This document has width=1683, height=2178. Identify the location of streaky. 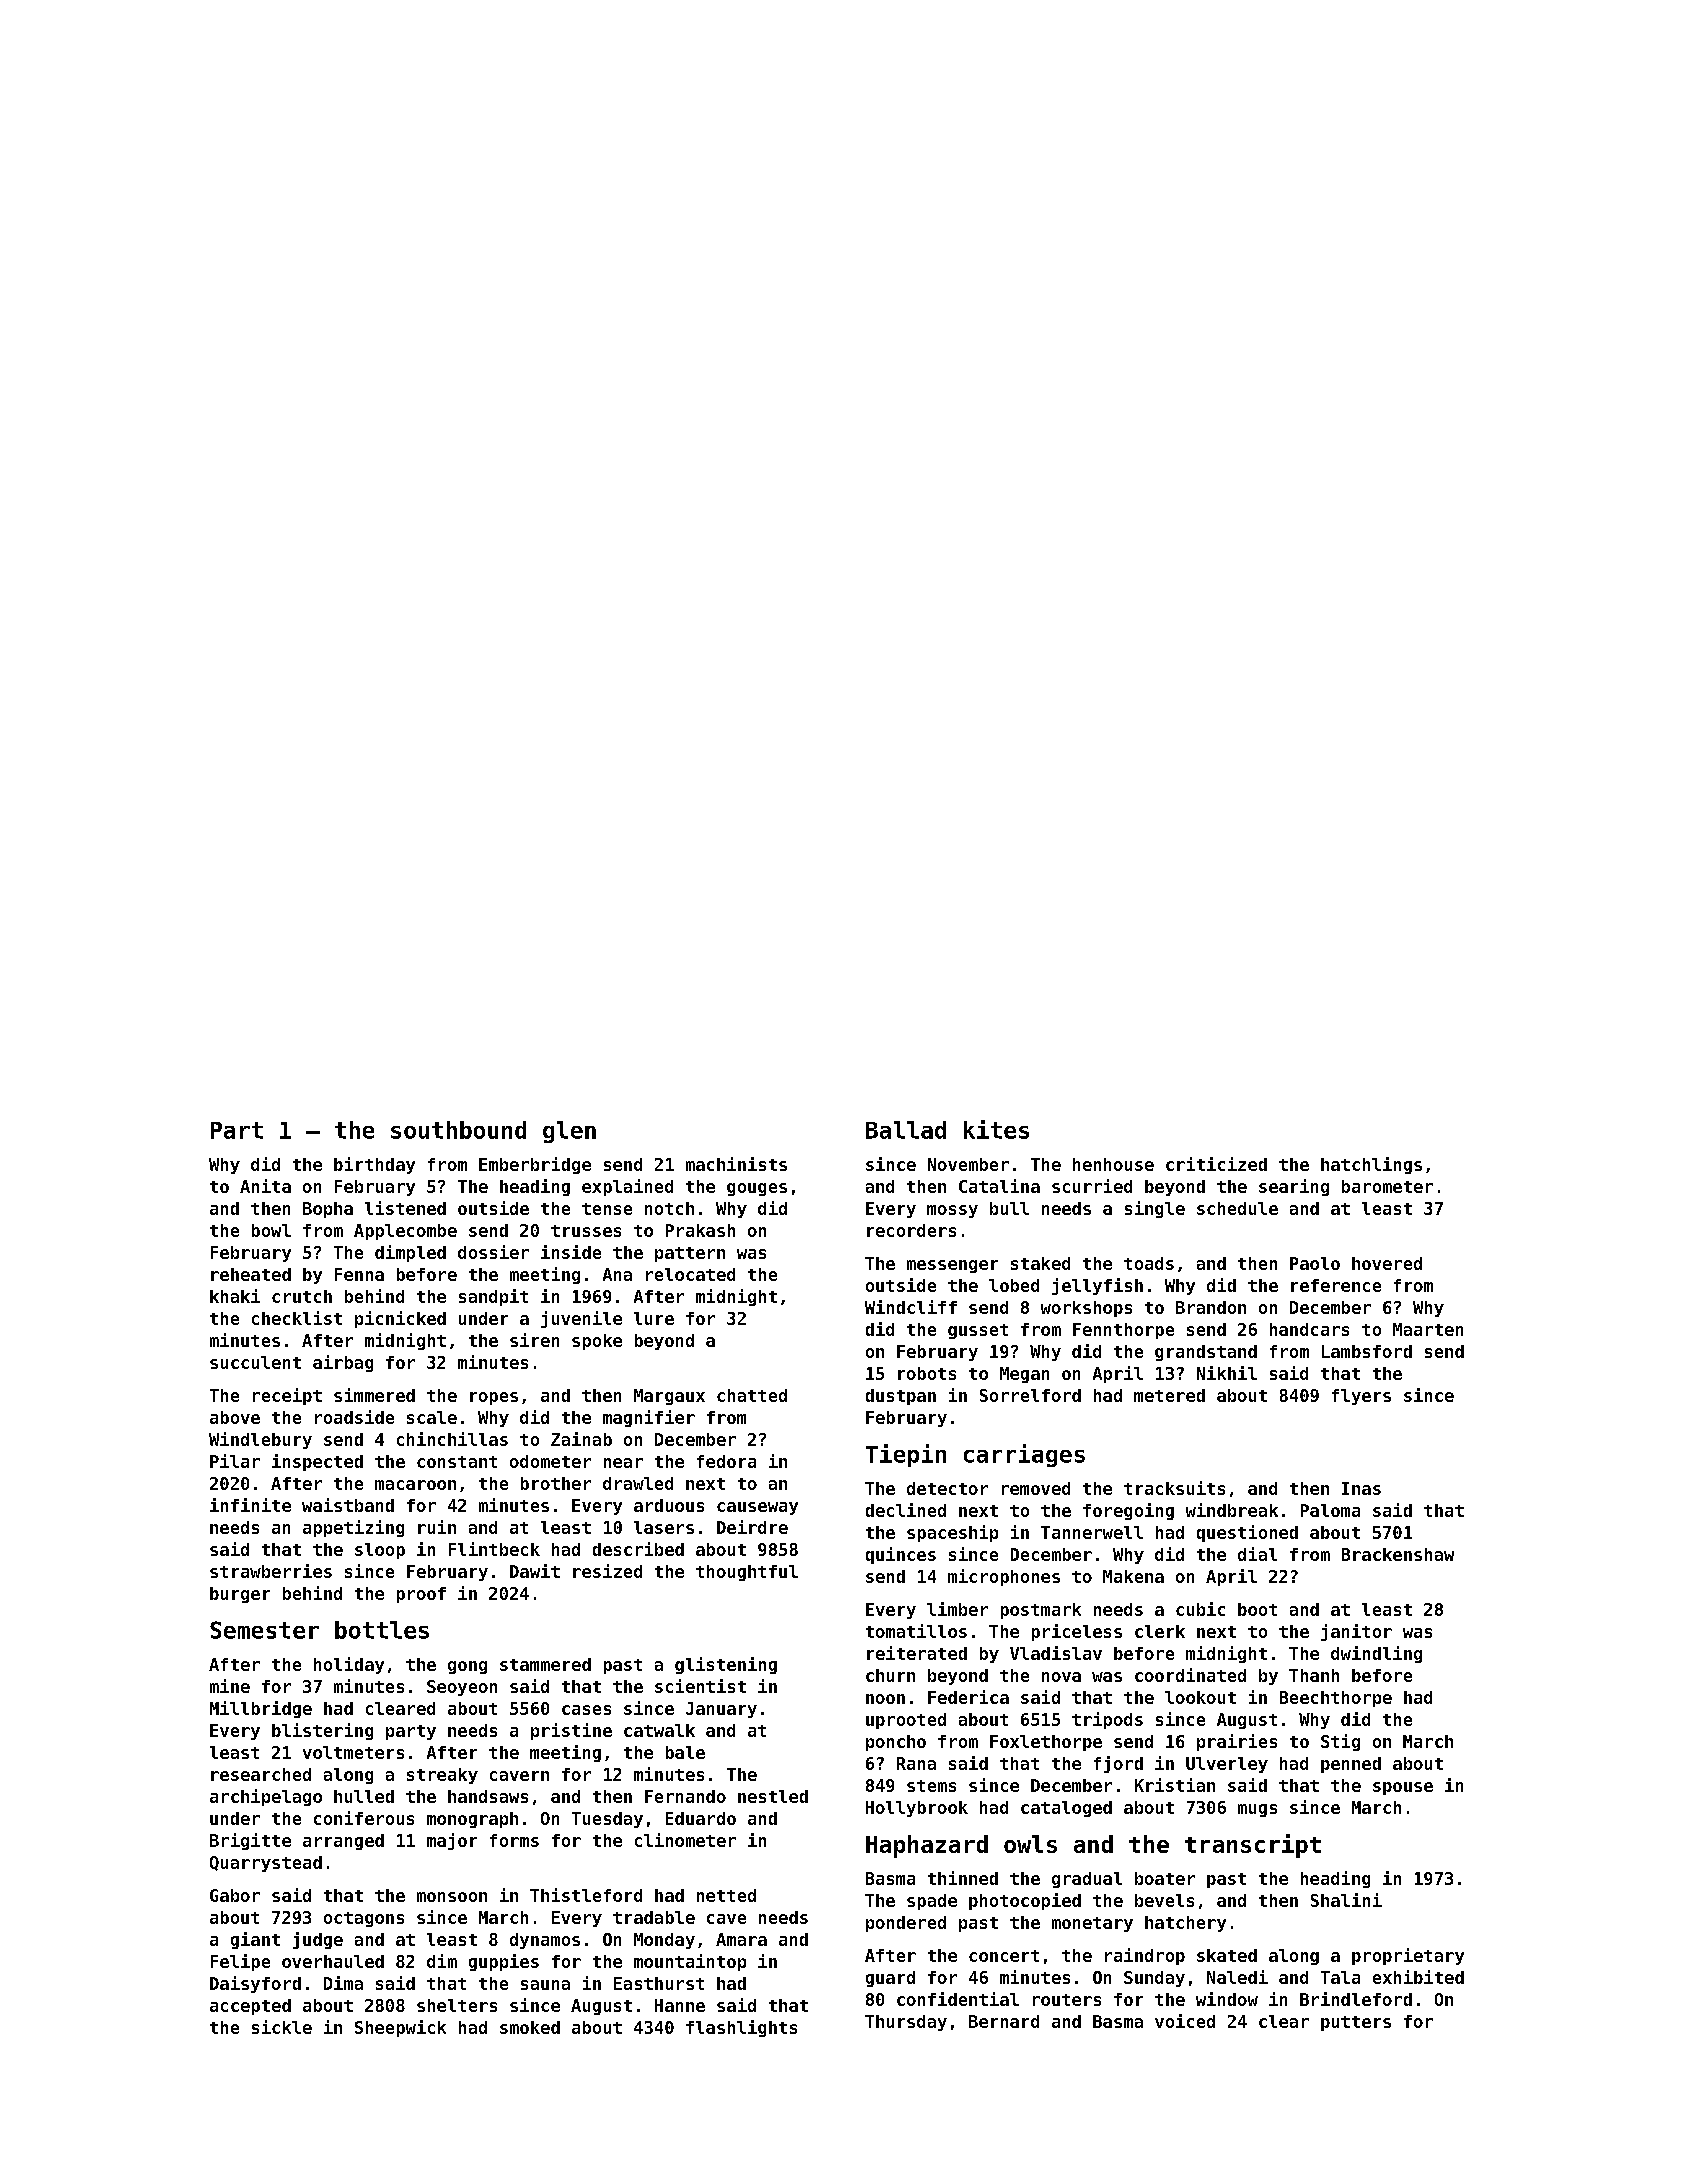
(442, 1776).
